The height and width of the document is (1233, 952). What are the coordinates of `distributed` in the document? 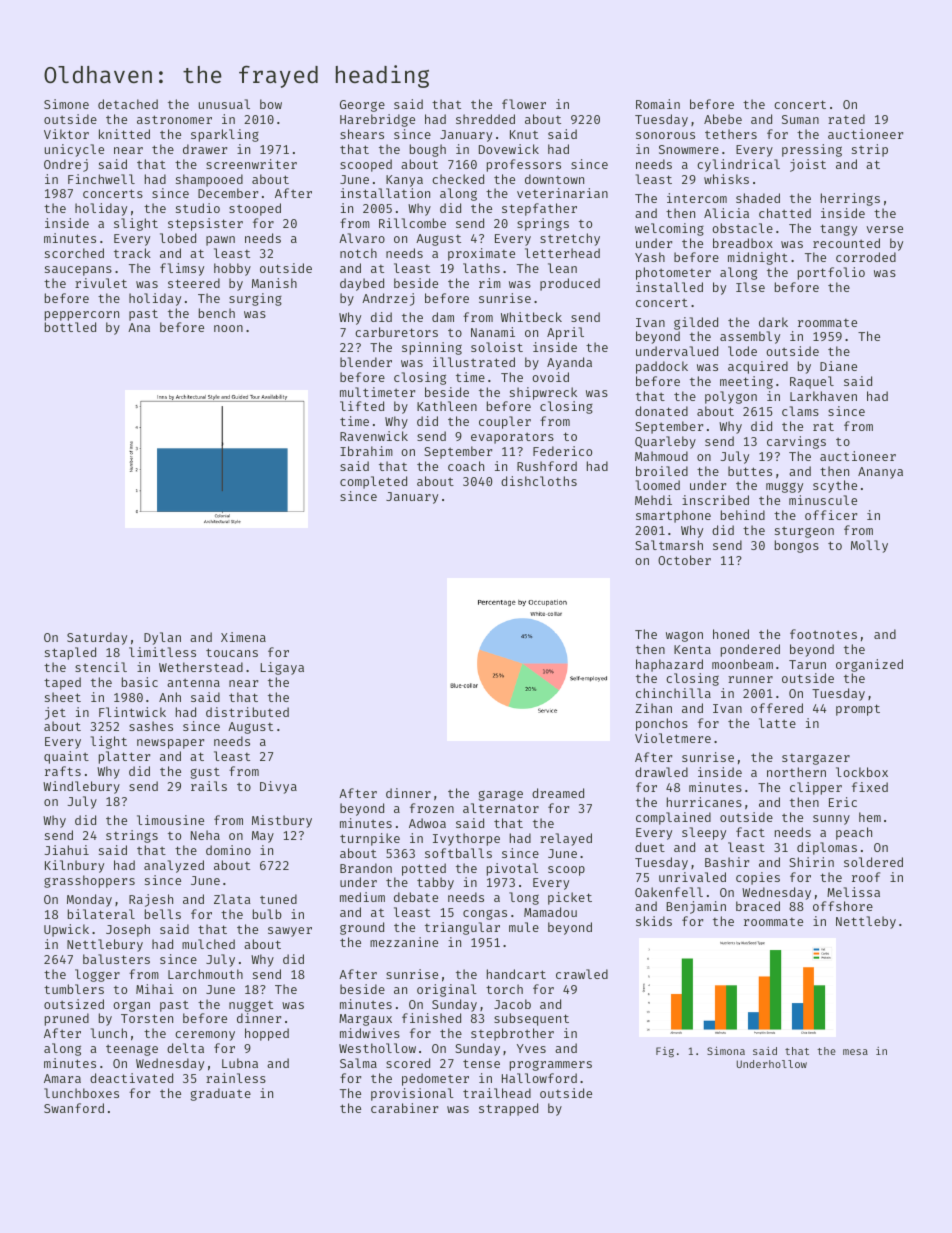 It's located at (247, 712).
